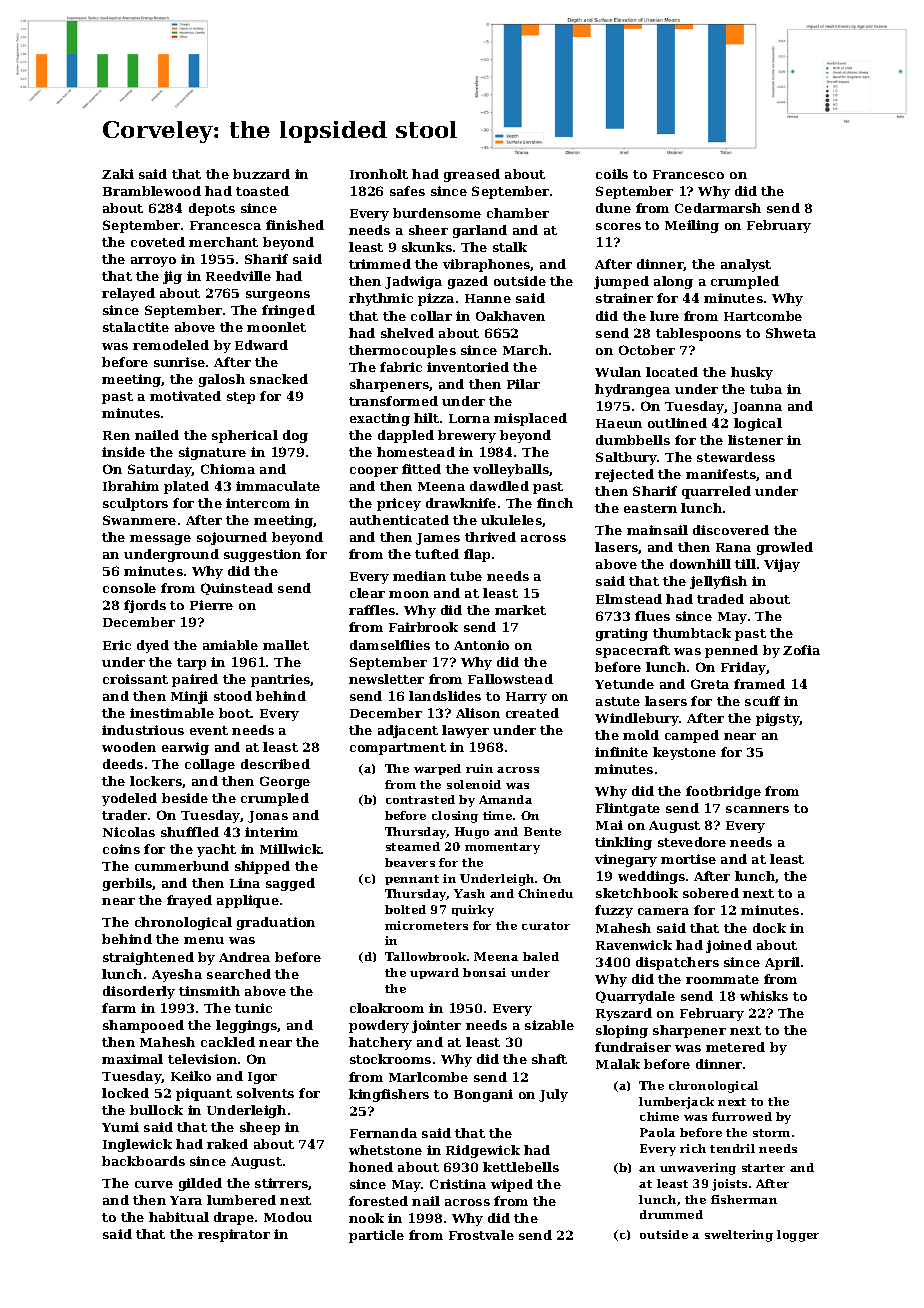 The height and width of the image is (1308, 924). I want to click on Zaki, so click(118, 174).
